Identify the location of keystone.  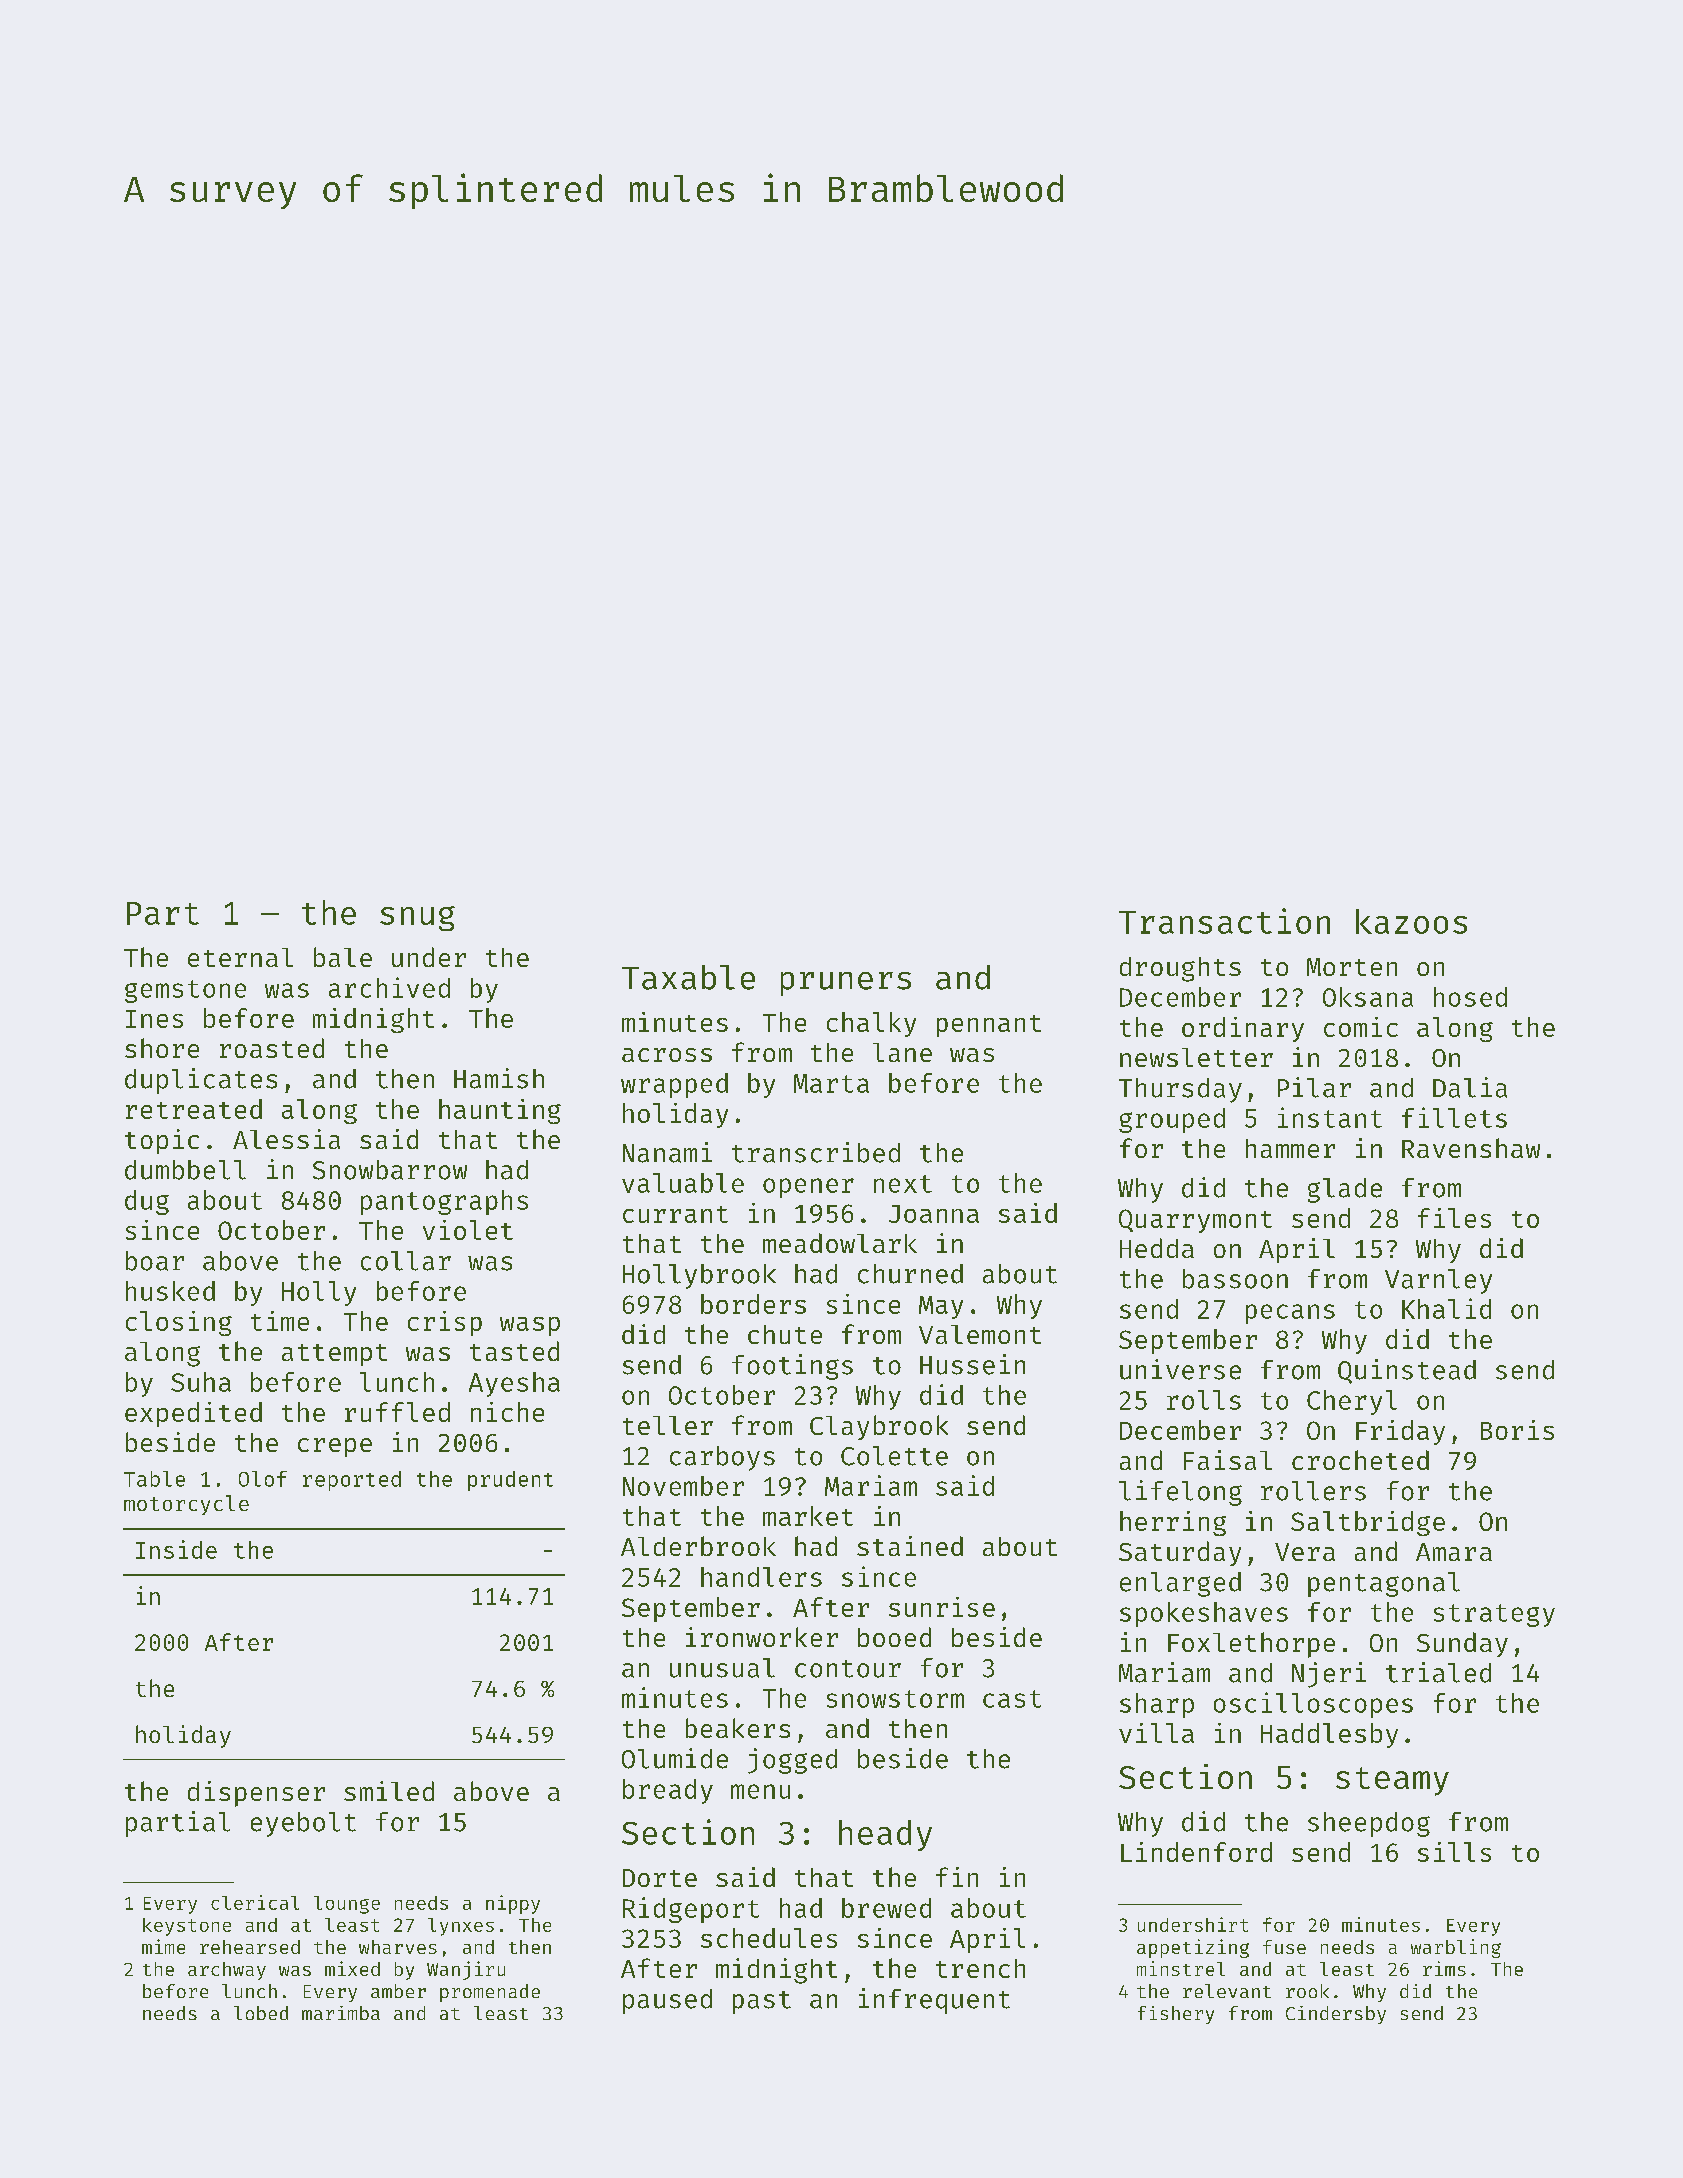
(187, 1927).
